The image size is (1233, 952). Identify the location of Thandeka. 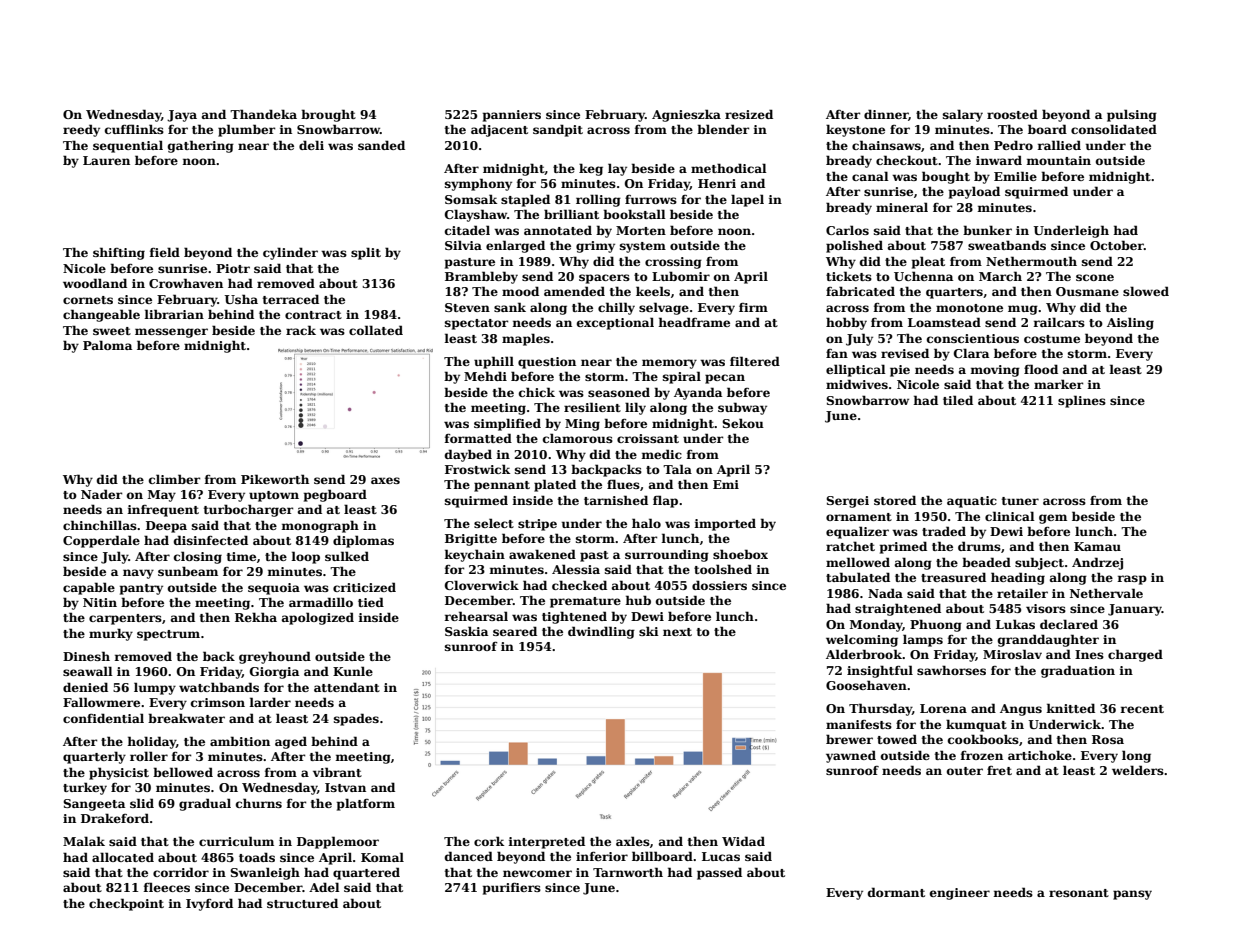
(263, 114).
